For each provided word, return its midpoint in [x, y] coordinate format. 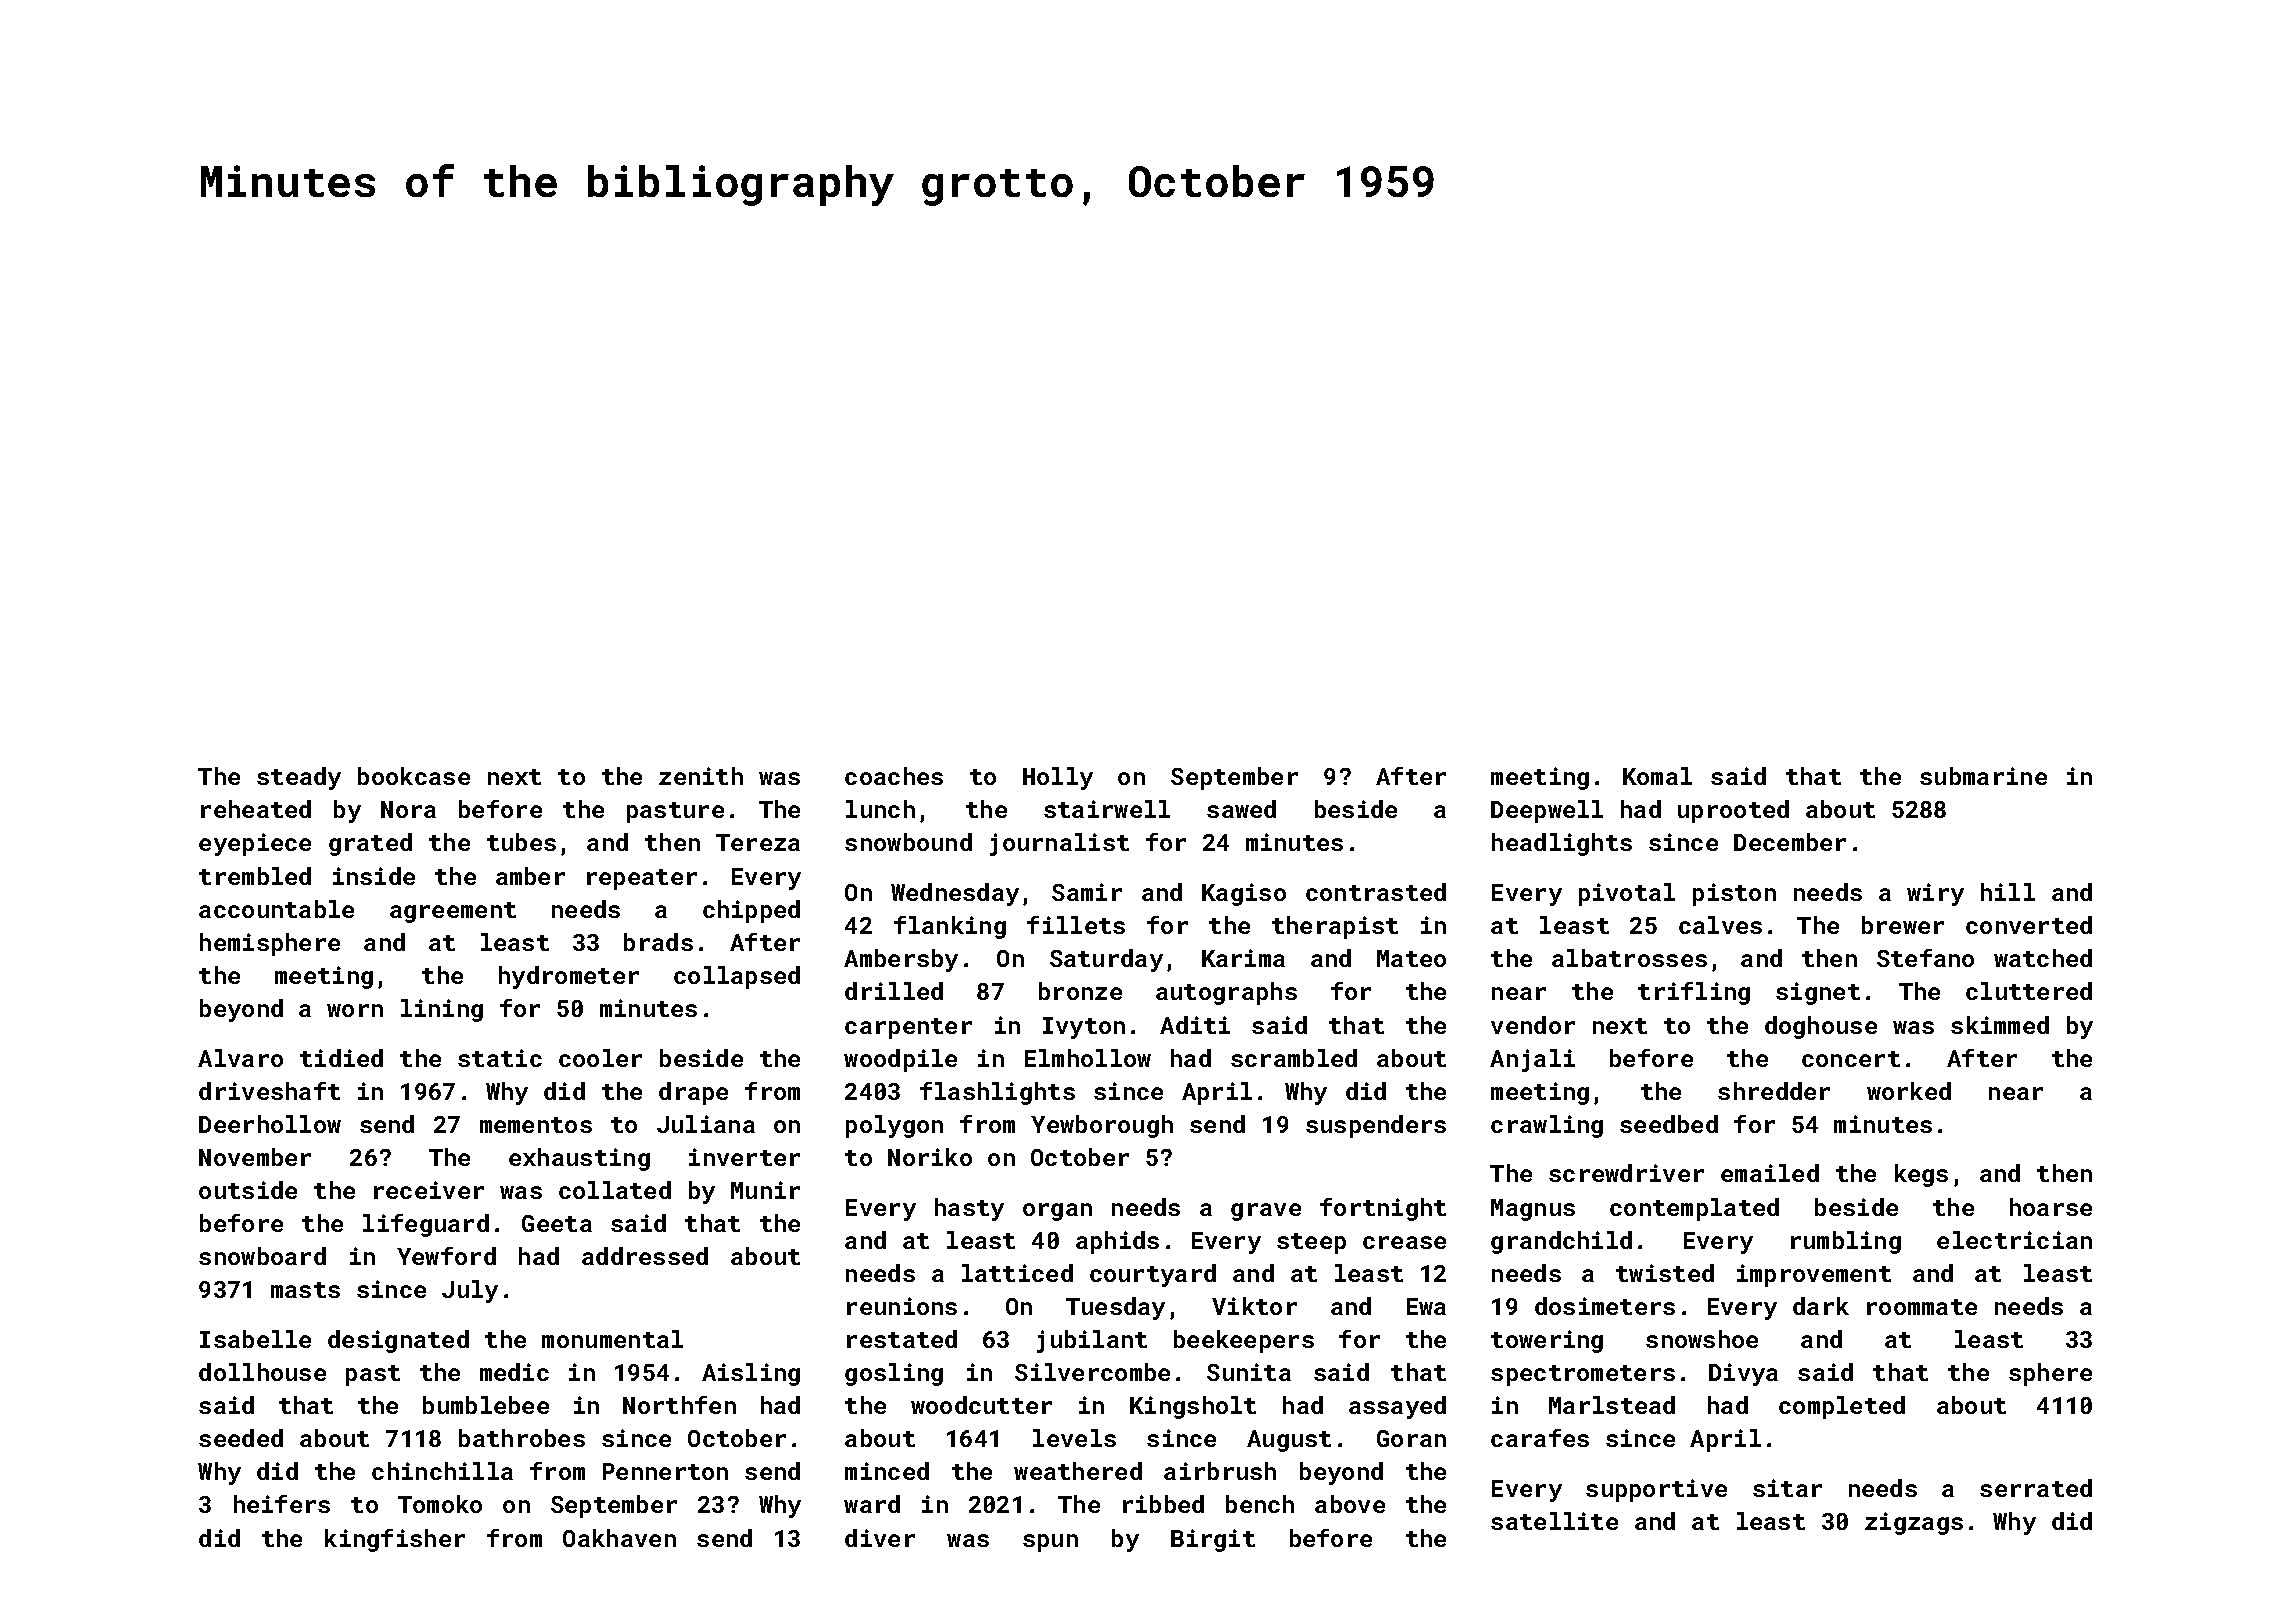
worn [355, 1010]
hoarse [2051, 1207]
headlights [1562, 844]
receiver [429, 1190]
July [470, 1291]
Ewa [1426, 1306]
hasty [969, 1209]
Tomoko [440, 1504]
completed [1842, 1407]
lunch [880, 809]
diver [880, 1538]
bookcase [414, 776]
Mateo [1411, 958]
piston [1734, 894]
